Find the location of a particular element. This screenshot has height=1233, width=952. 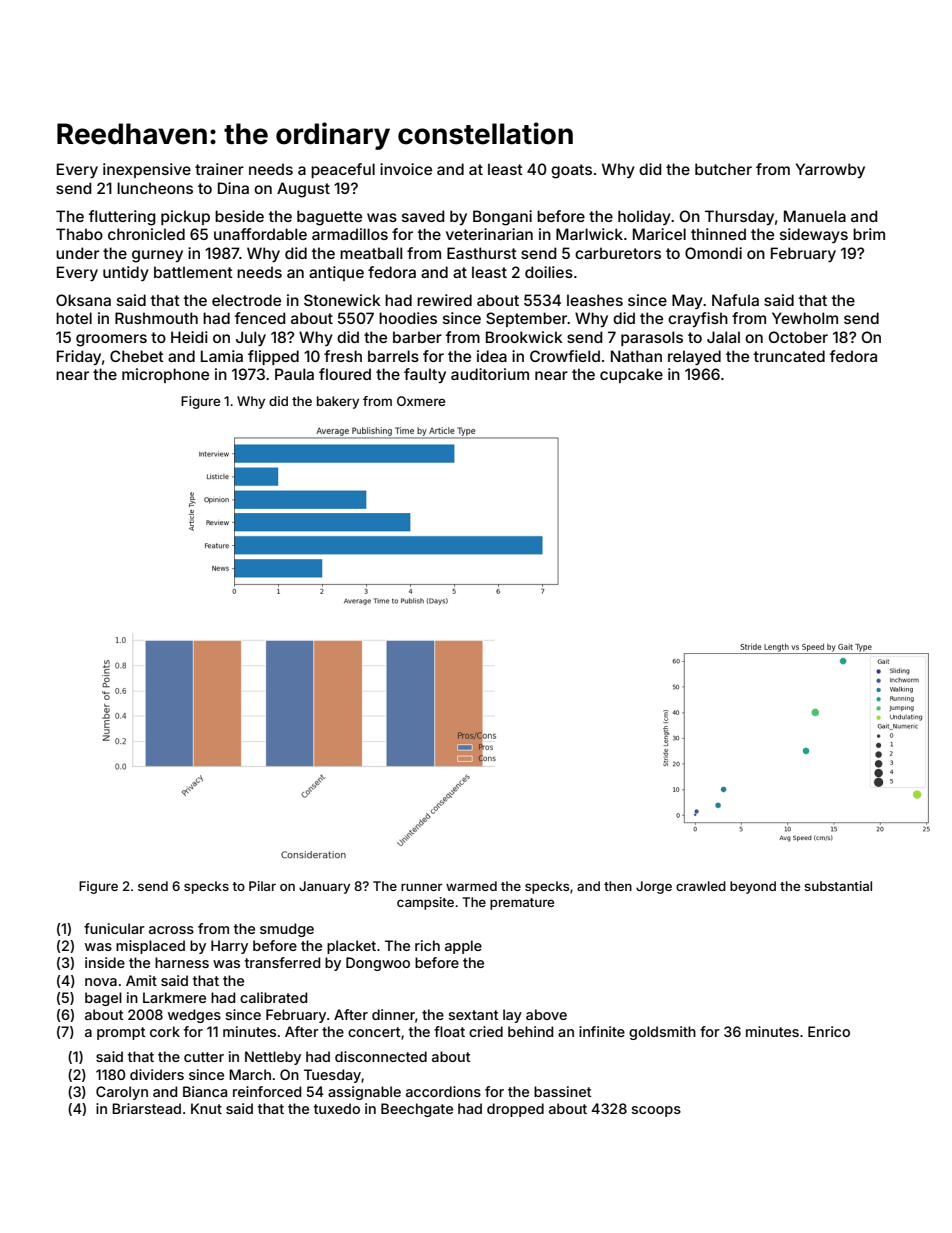

Yarrowby is located at coordinates (830, 170).
